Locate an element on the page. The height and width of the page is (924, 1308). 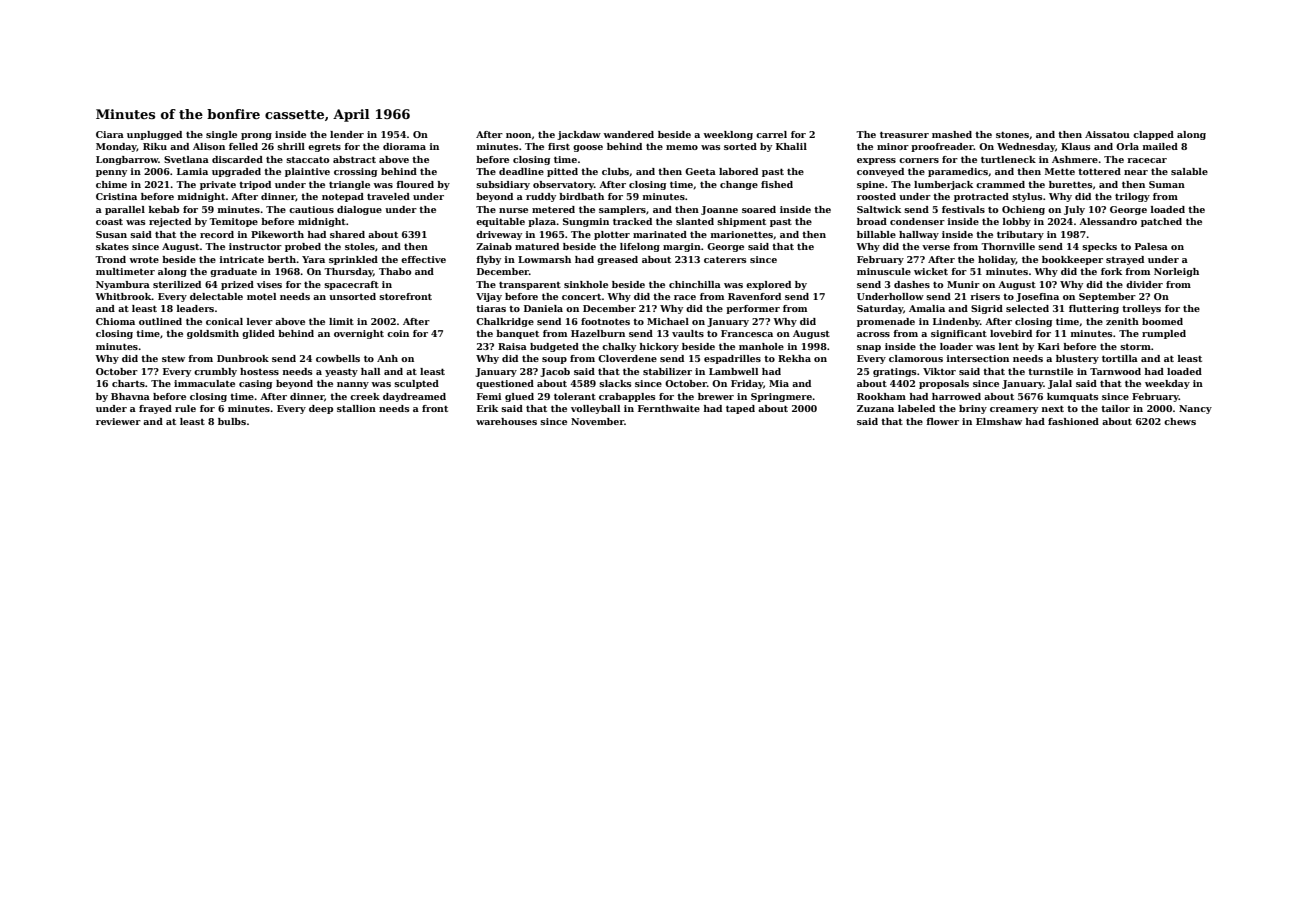
Bhavna is located at coordinates (130, 396).
